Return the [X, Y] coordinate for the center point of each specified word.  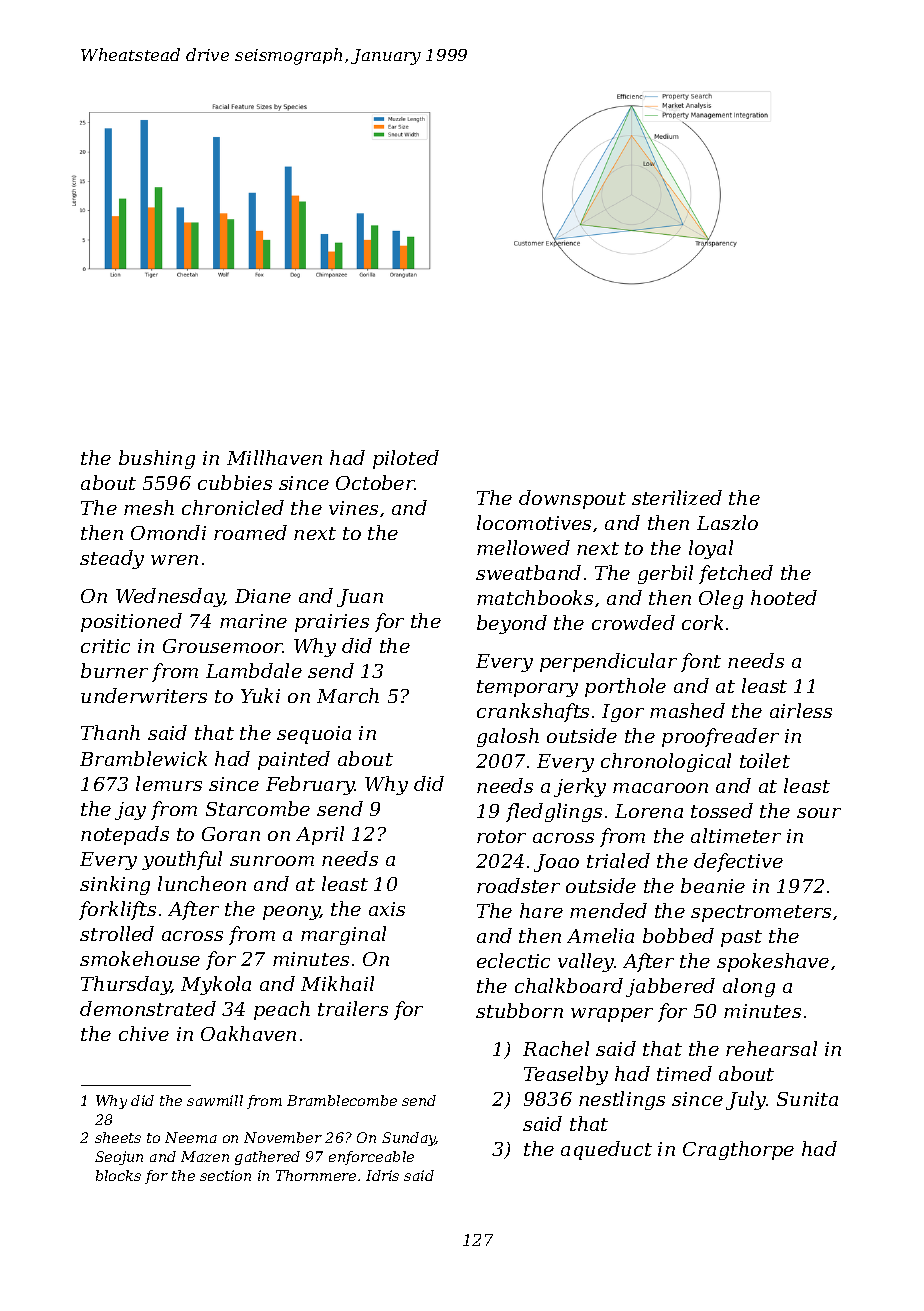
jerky [580, 787]
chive [144, 1033]
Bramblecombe [342, 1100]
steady [112, 559]
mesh [149, 507]
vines [353, 508]
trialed [618, 860]
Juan [360, 598]
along [749, 987]
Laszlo [727, 522]
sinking [115, 885]
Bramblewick [143, 758]
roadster [518, 885]
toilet [765, 760]
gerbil [665, 574]
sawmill [215, 1100]
